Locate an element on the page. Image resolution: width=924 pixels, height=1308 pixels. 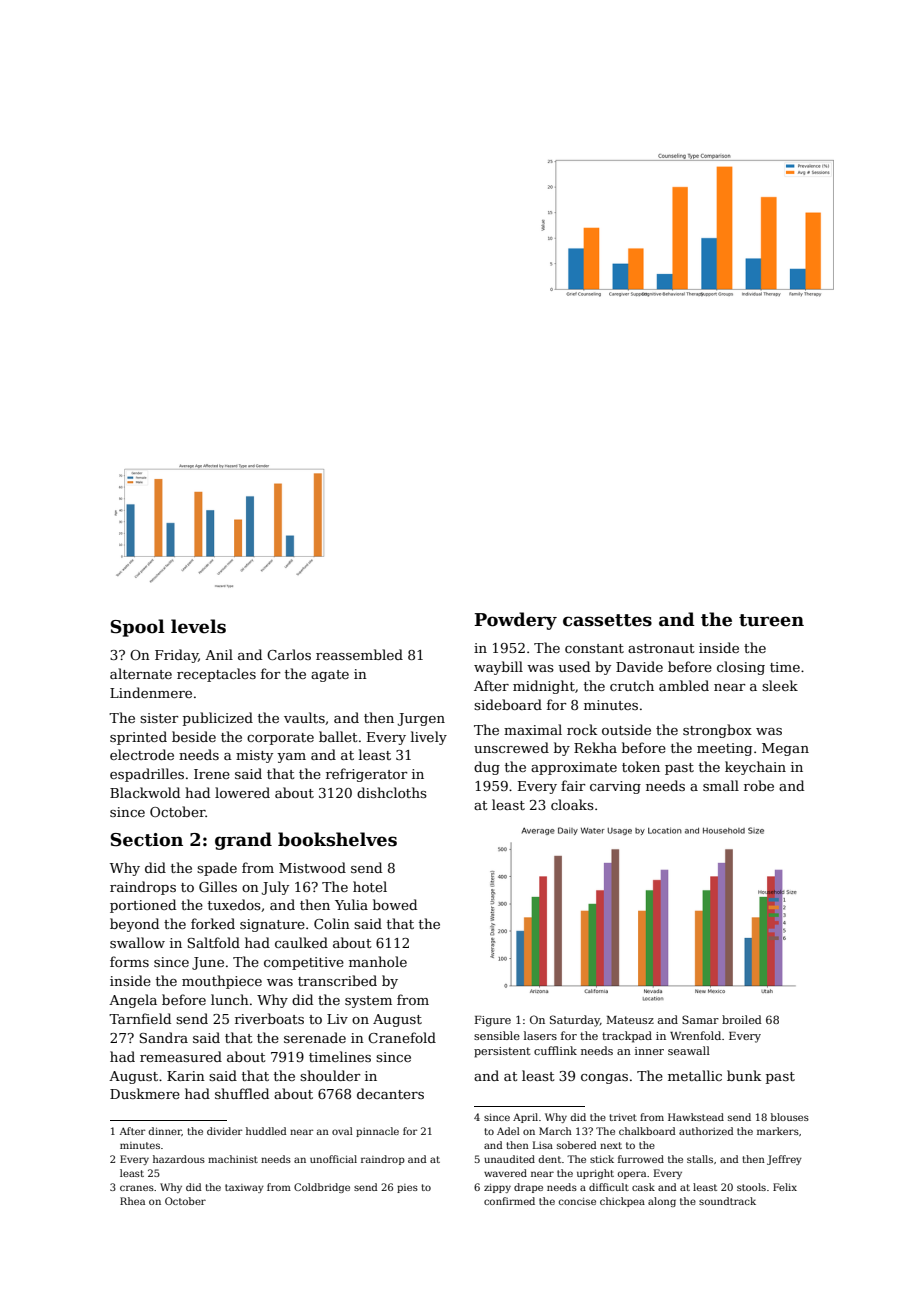
tureen is located at coordinates (771, 620).
